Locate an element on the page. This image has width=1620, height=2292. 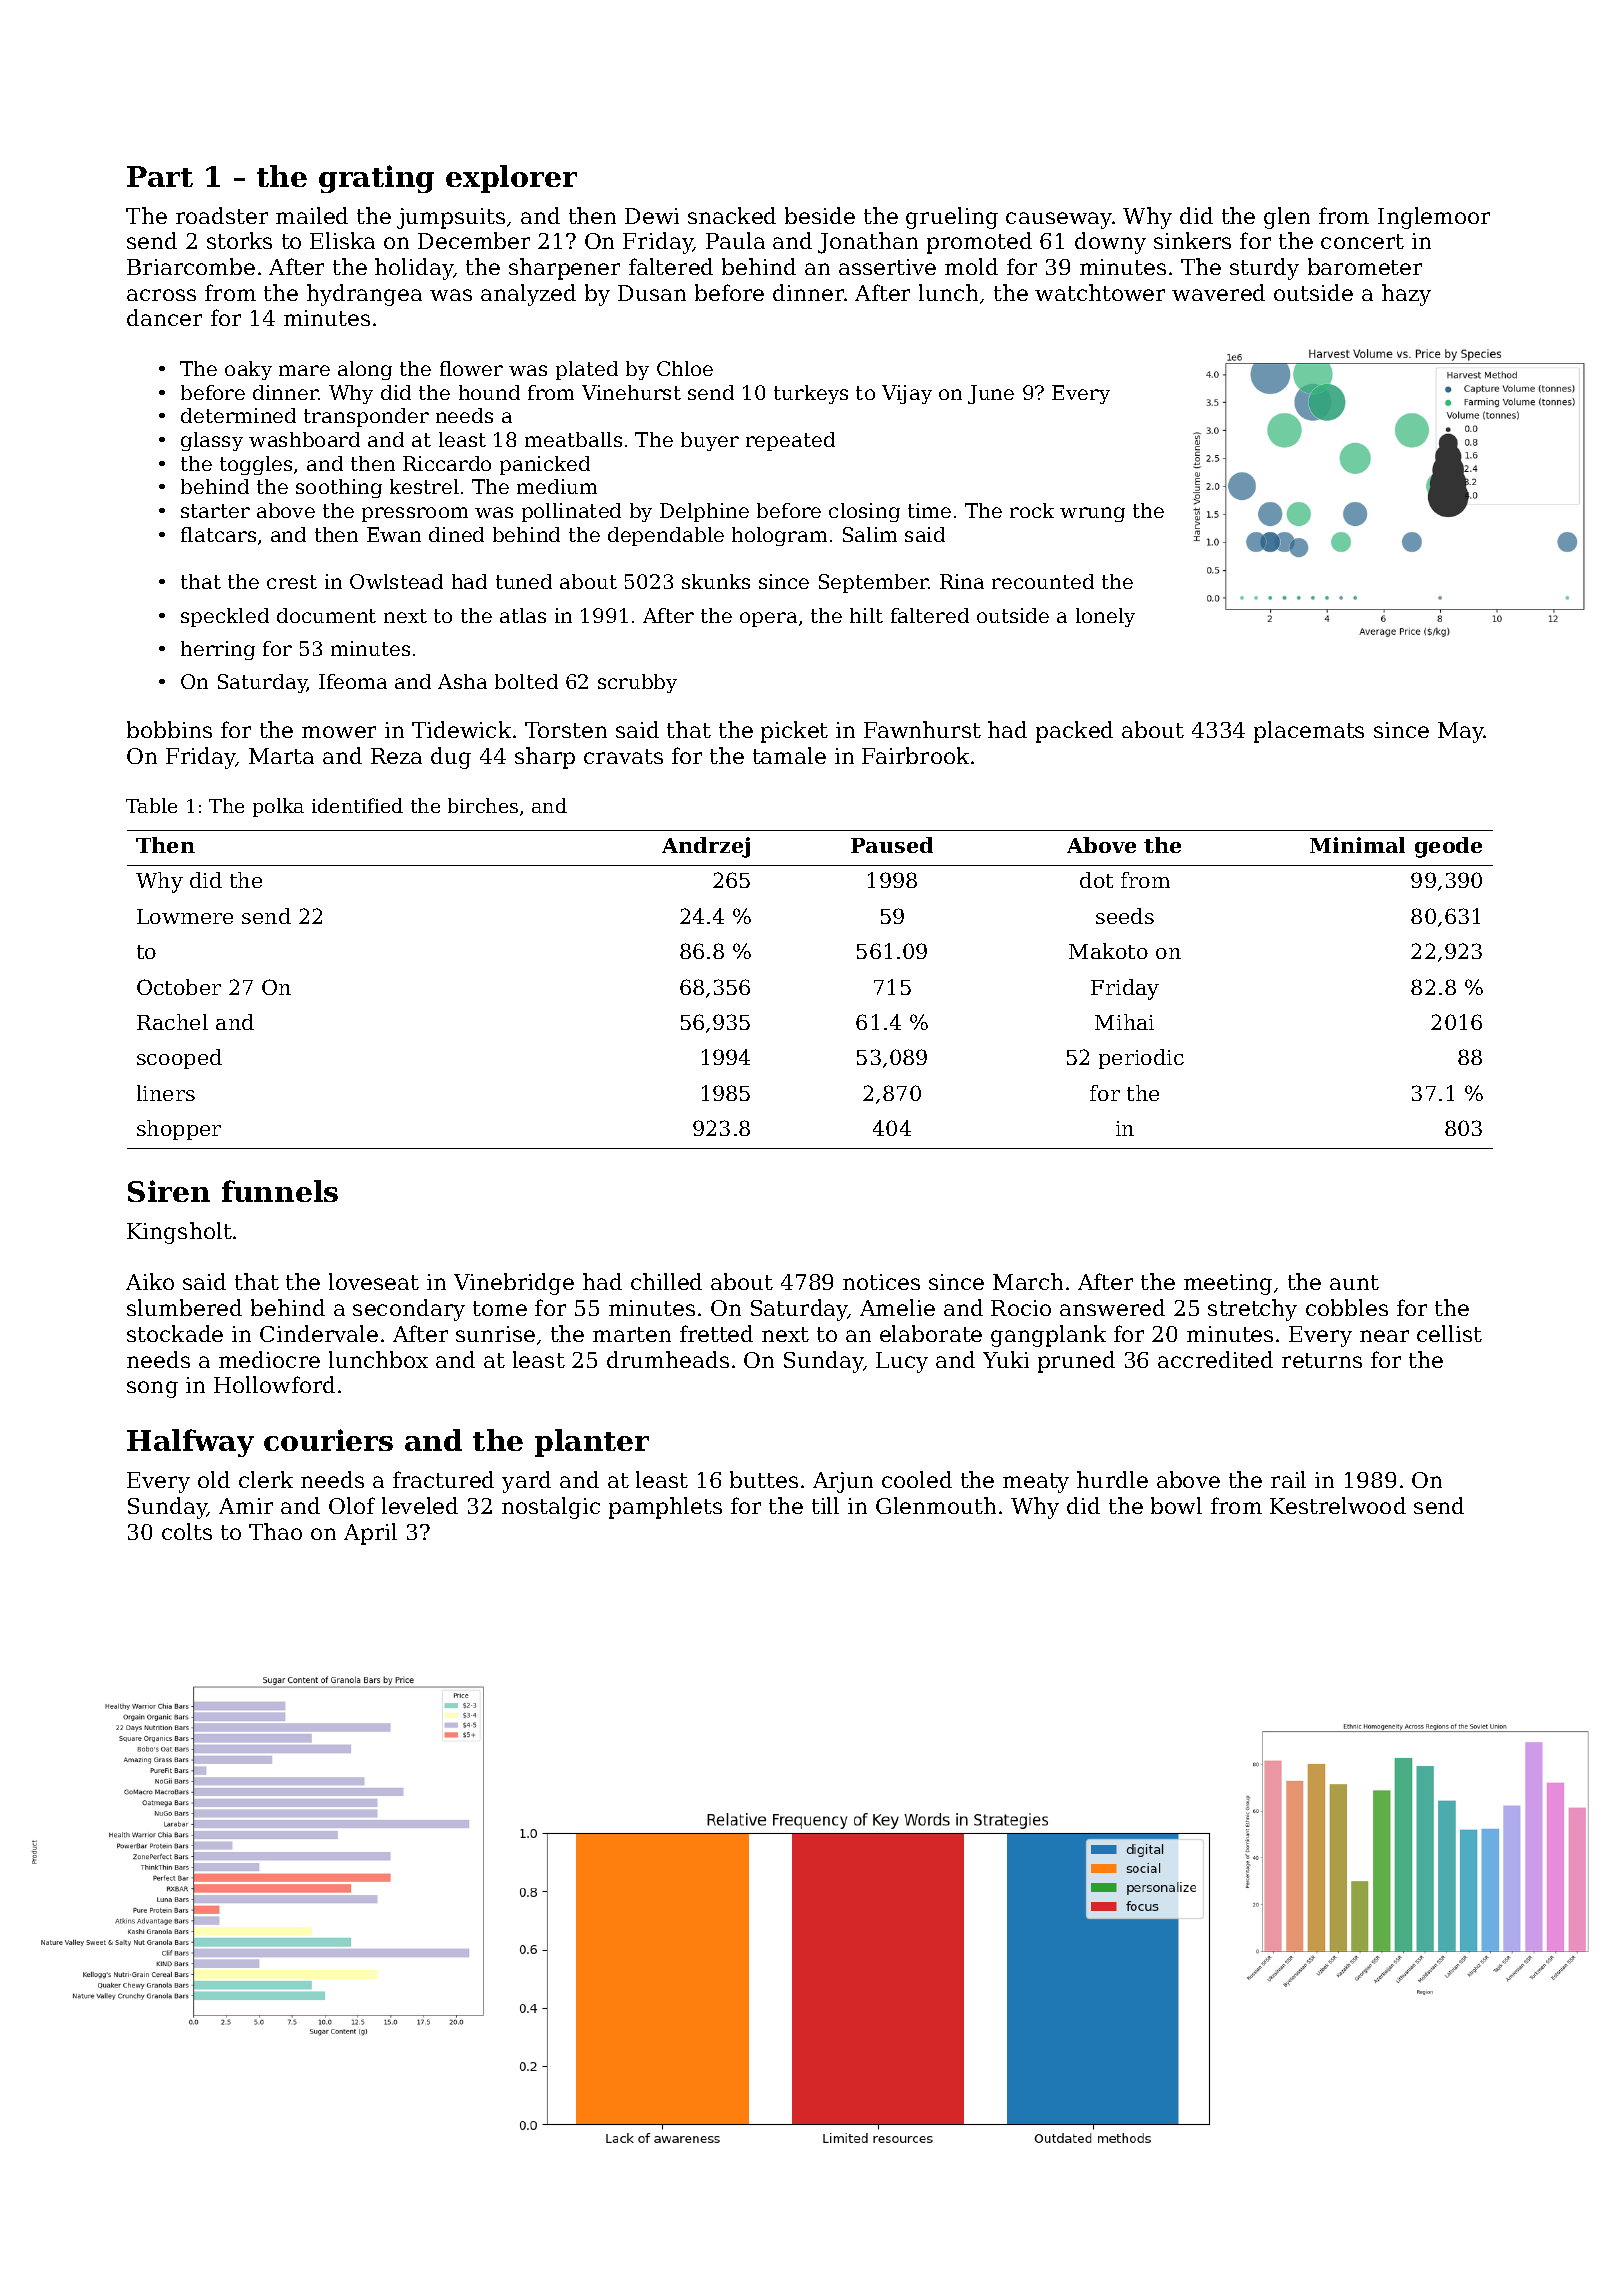
shopper is located at coordinates (179, 1130).
